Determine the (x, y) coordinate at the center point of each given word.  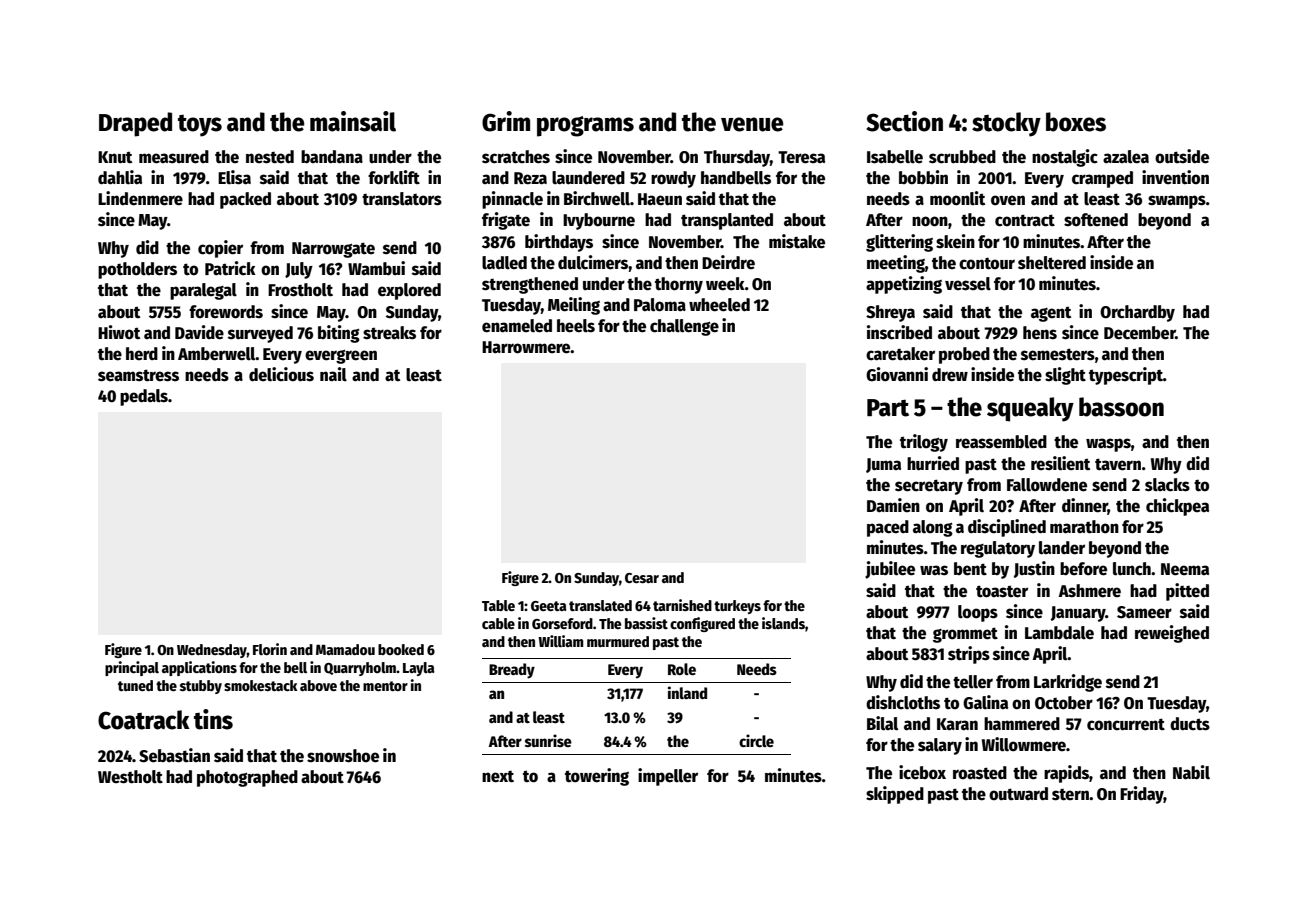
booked (401, 649)
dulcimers (593, 262)
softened (1096, 220)
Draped (135, 124)
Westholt (130, 777)
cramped (1102, 179)
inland (687, 692)
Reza (530, 178)
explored (409, 291)
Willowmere (1024, 744)
